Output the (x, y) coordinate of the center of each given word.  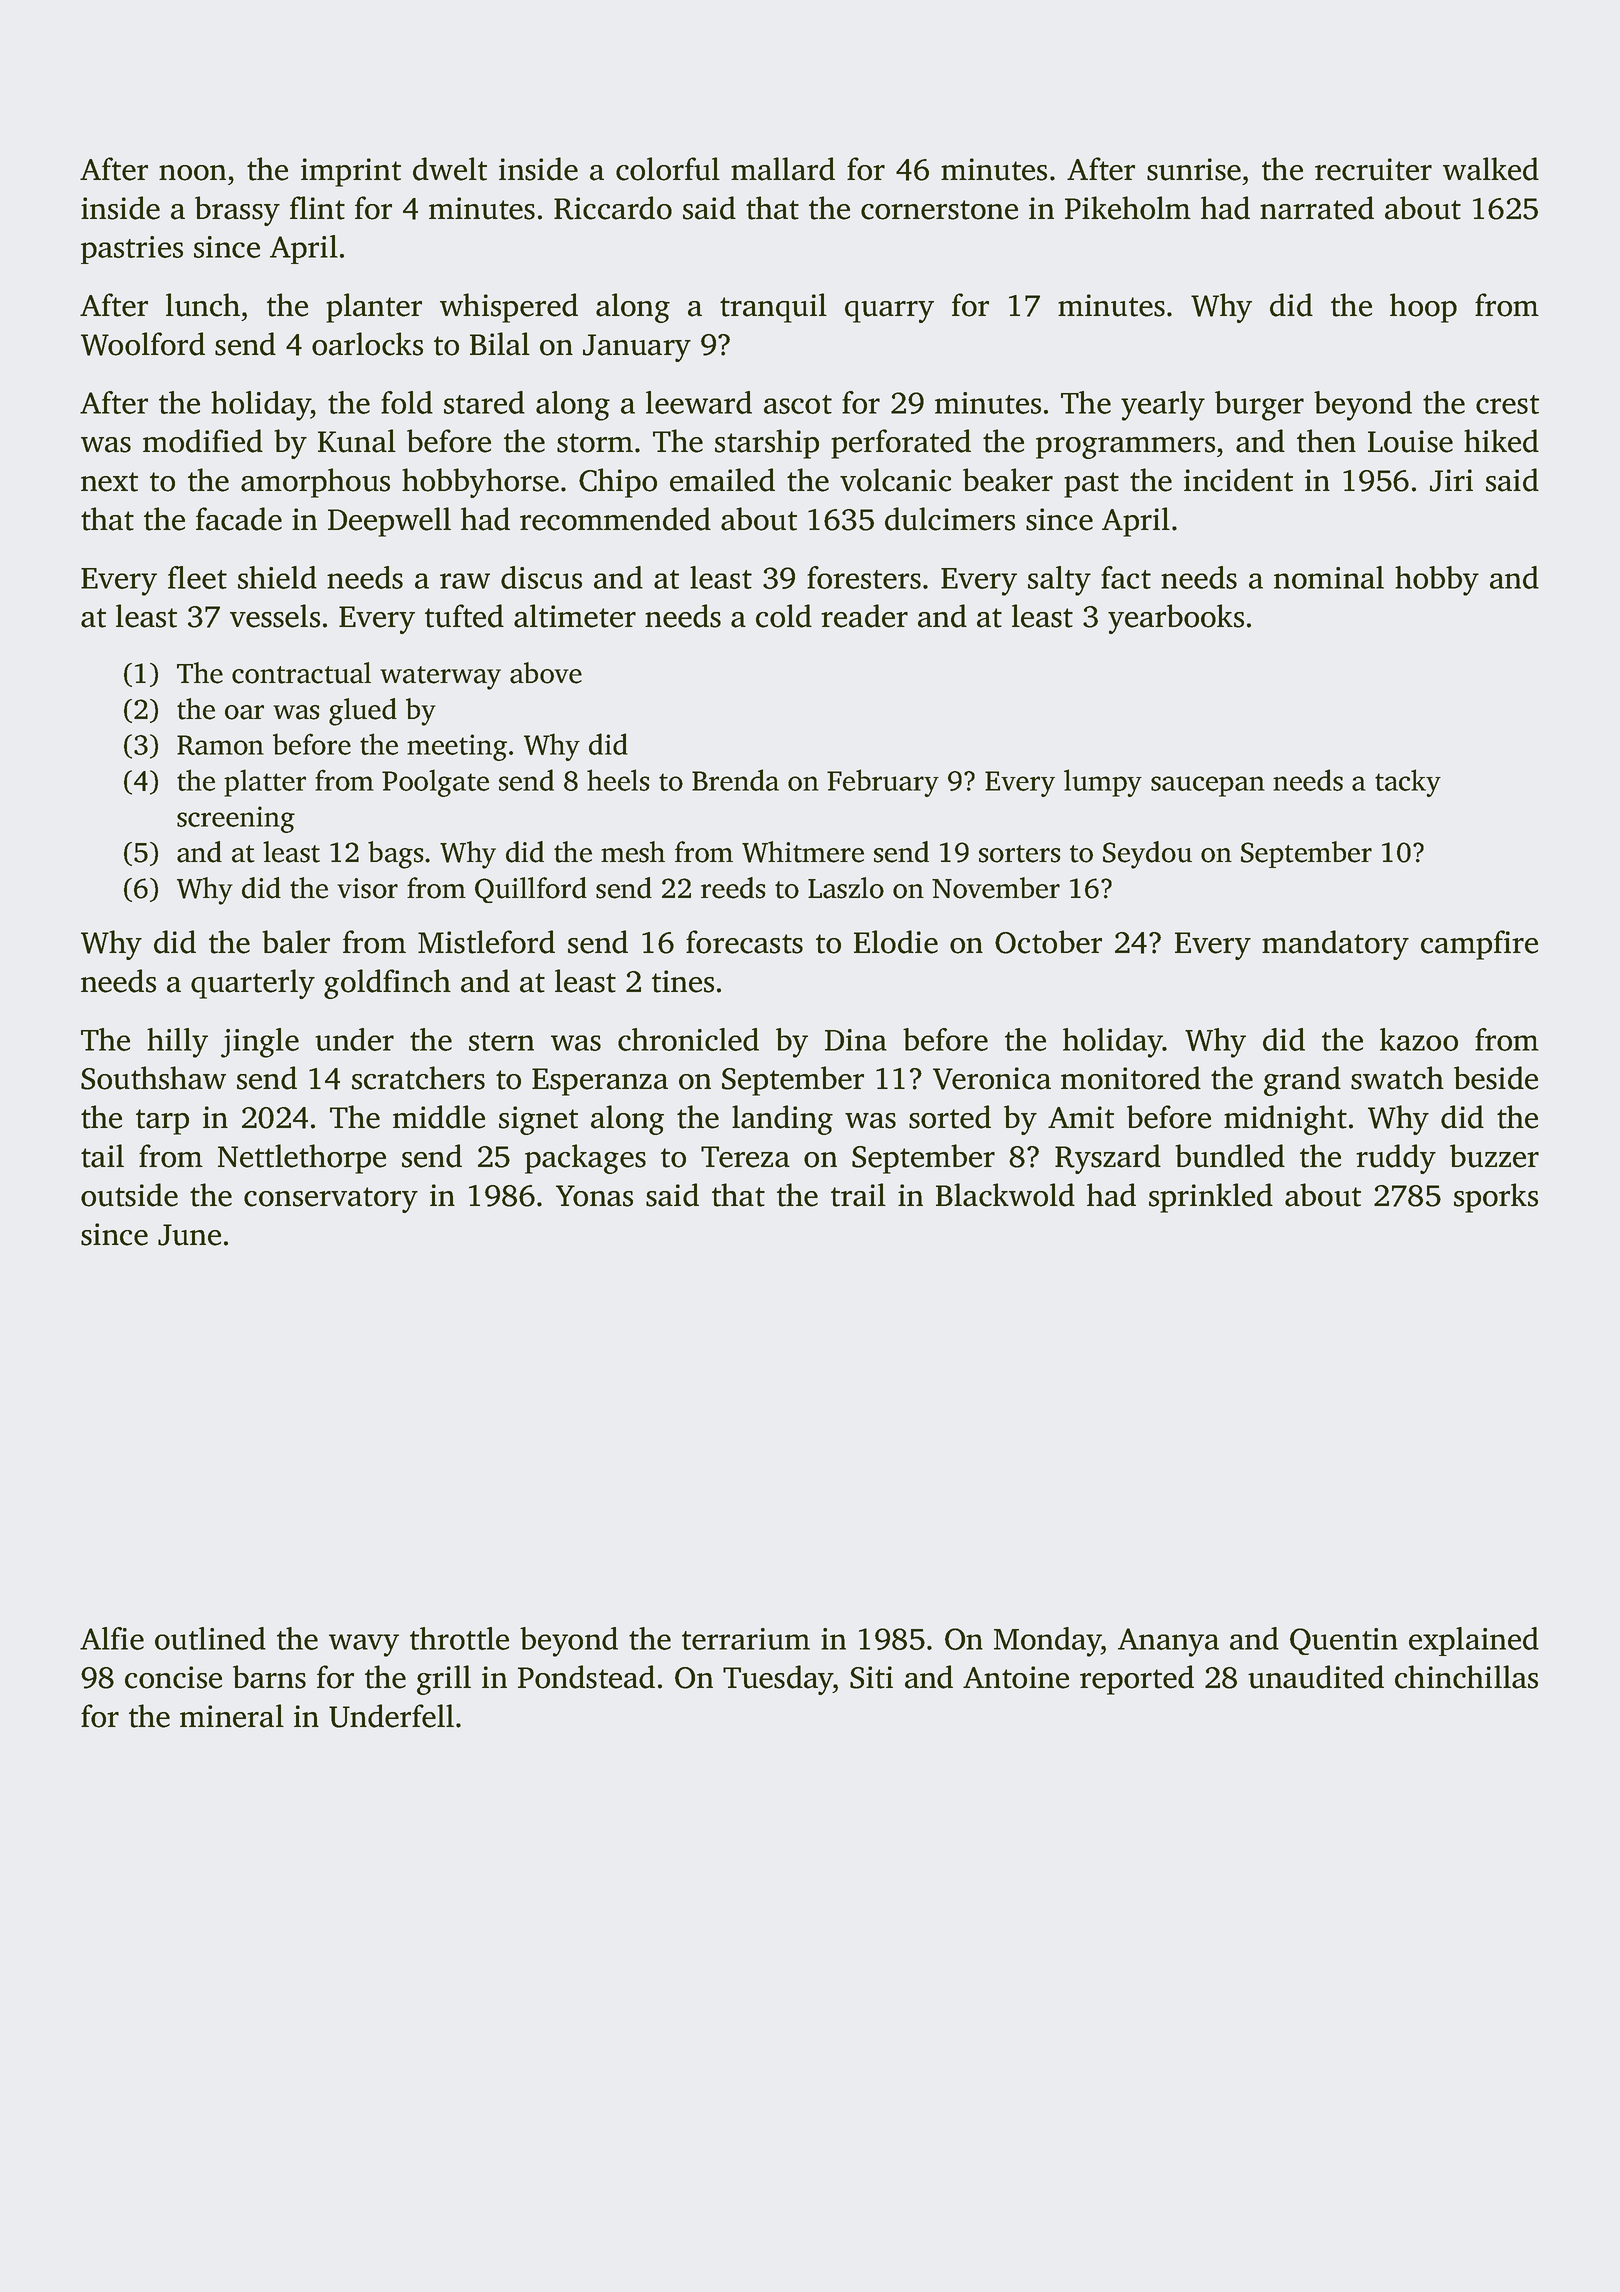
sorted (950, 1117)
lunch (203, 305)
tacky (1408, 783)
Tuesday (778, 1680)
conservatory (331, 1200)
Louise (1410, 441)
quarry (889, 312)
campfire (1479, 945)
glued (363, 712)
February (883, 783)
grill (444, 1680)
